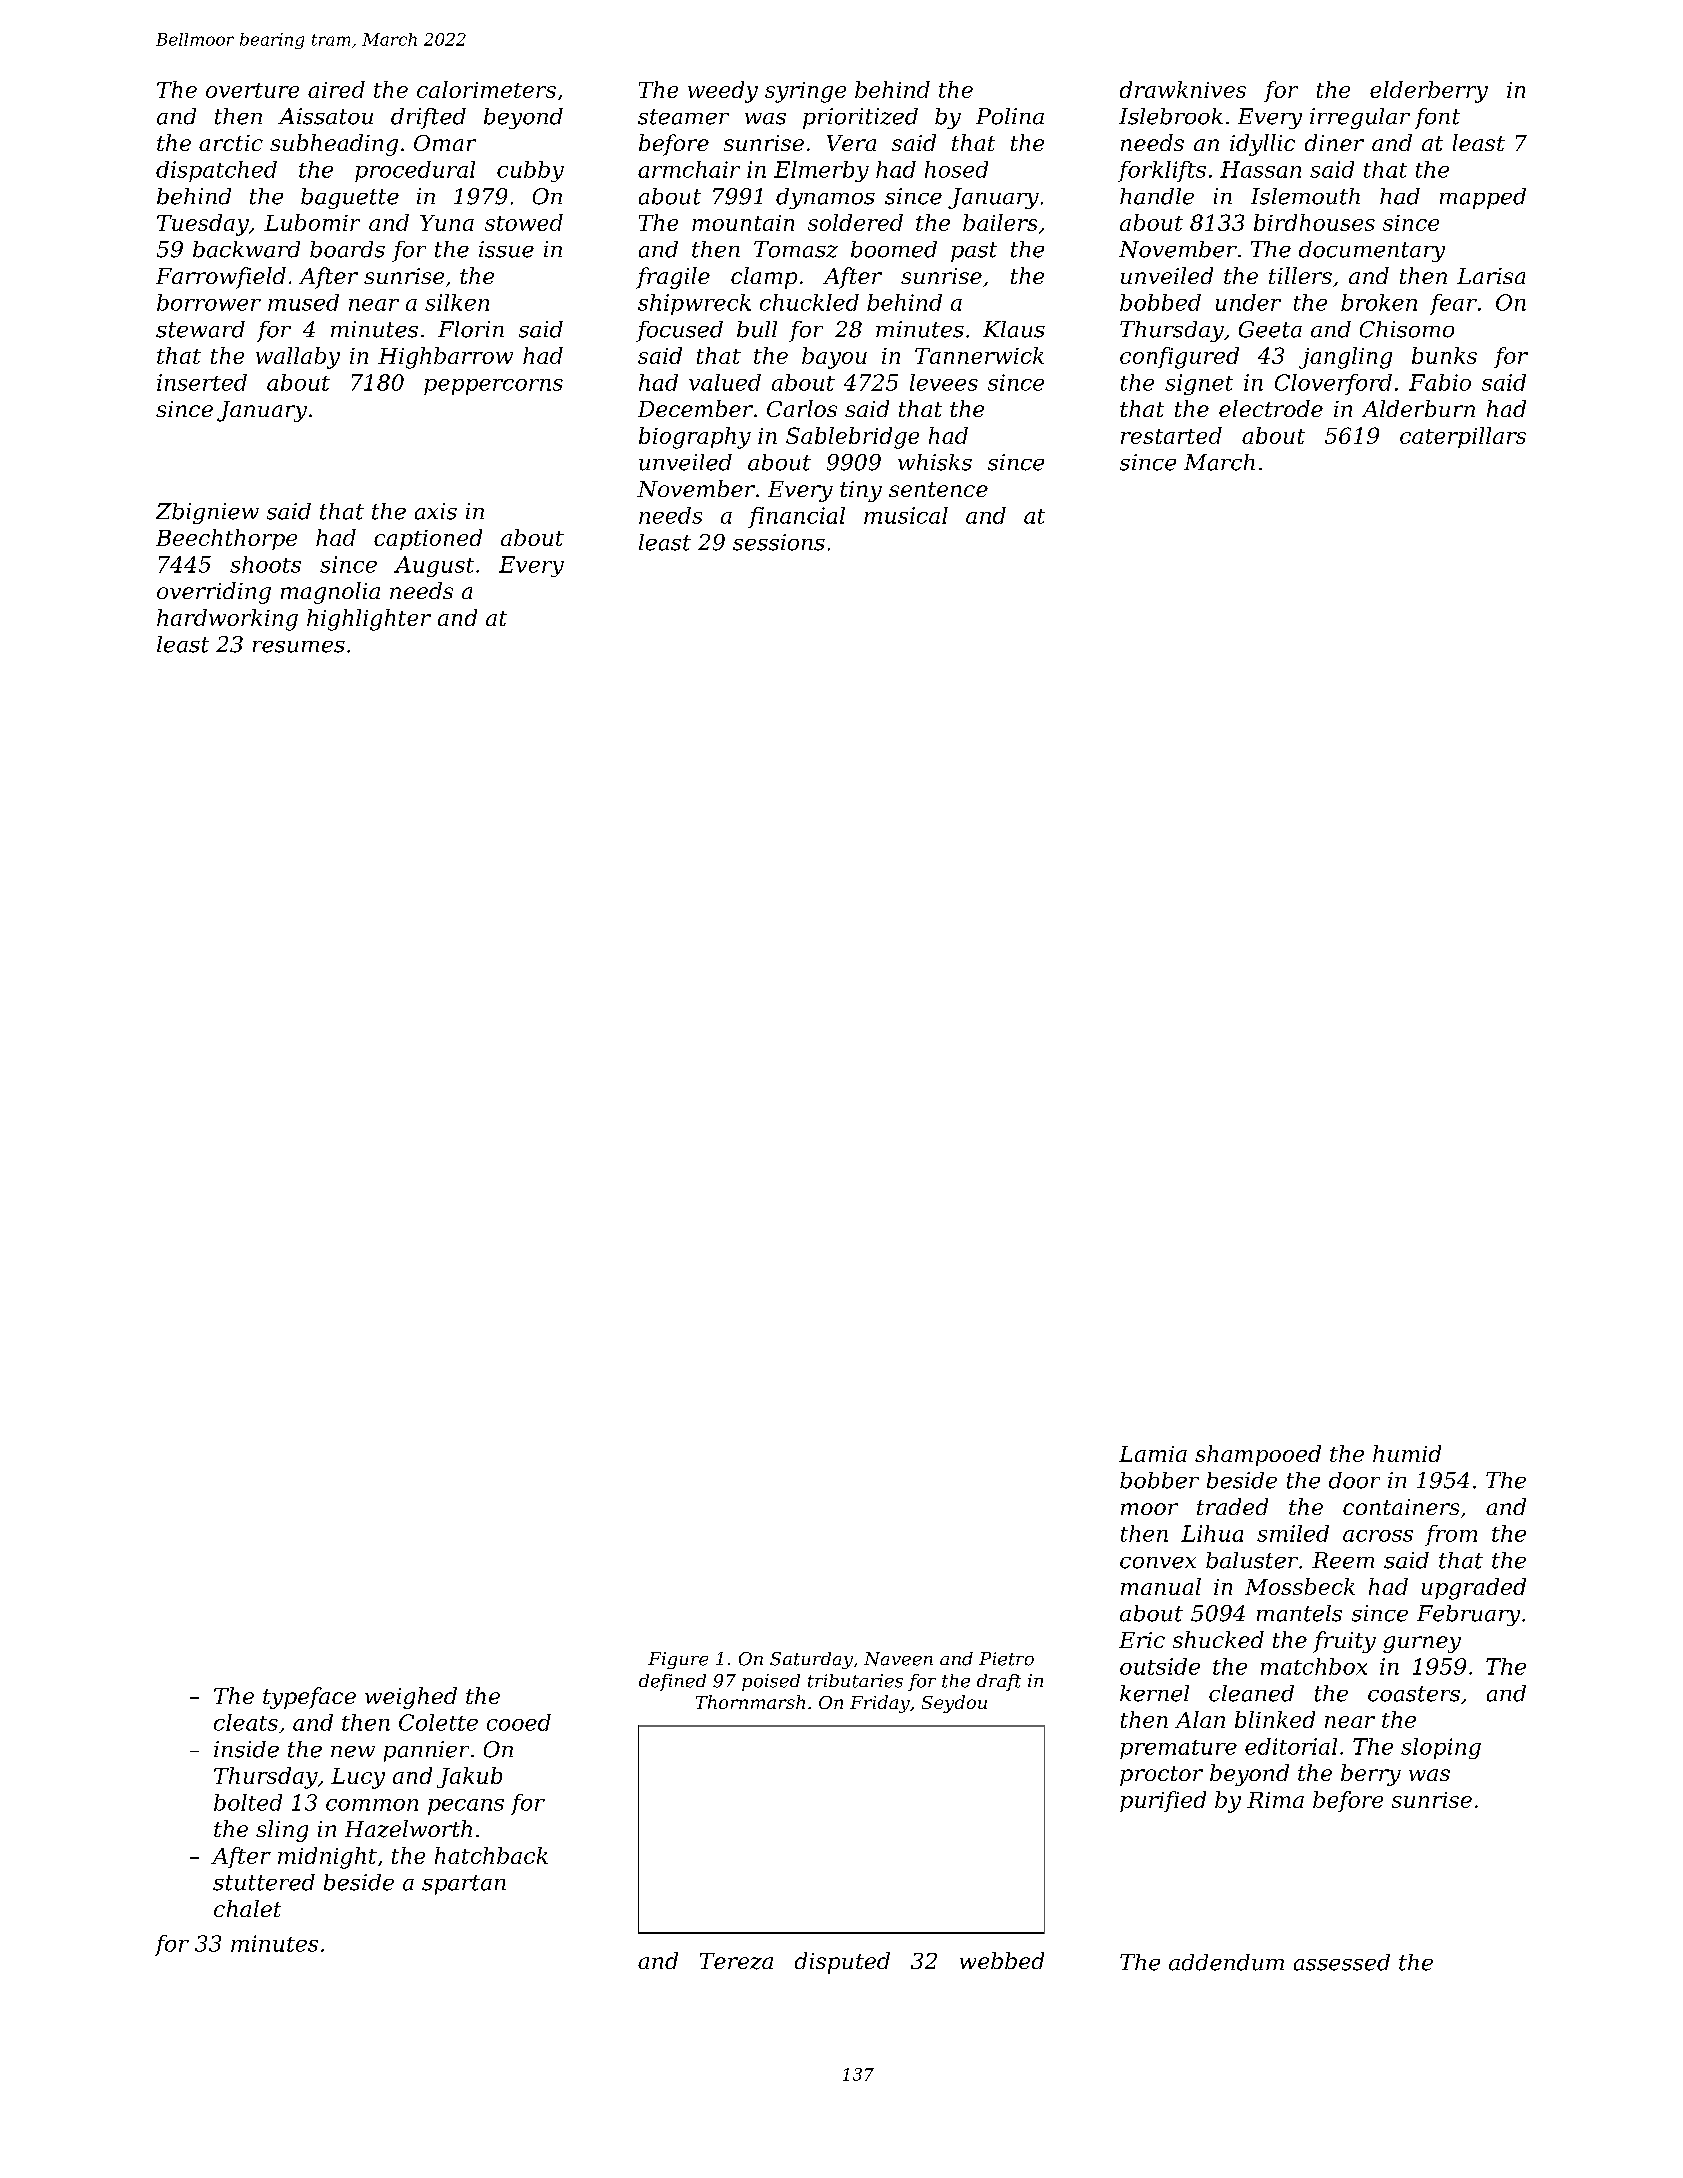  Describe the element at coordinates (491, 1855) in the document. I see `hatchback` at that location.
